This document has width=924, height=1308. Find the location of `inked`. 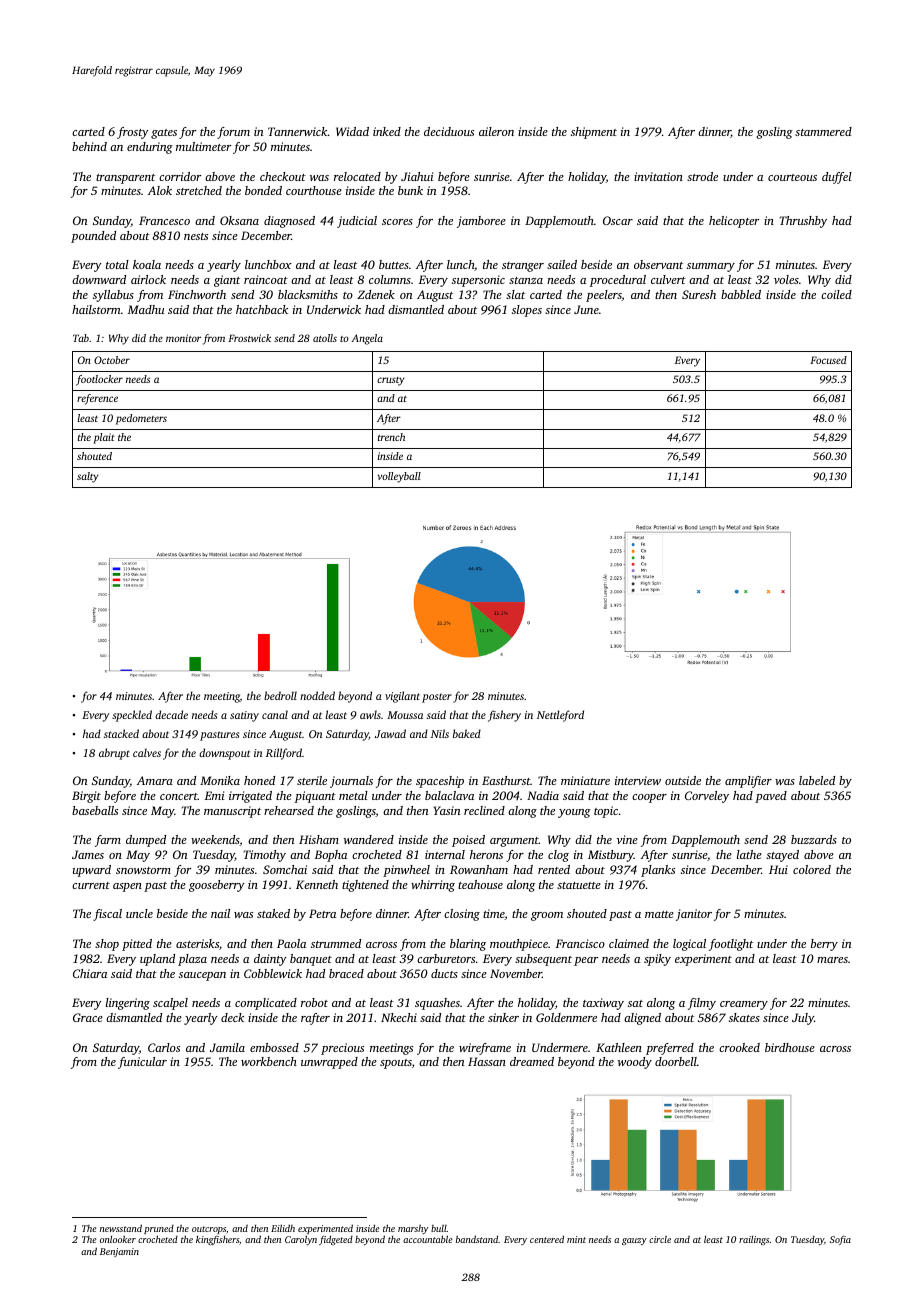

inked is located at coordinates (387, 131).
